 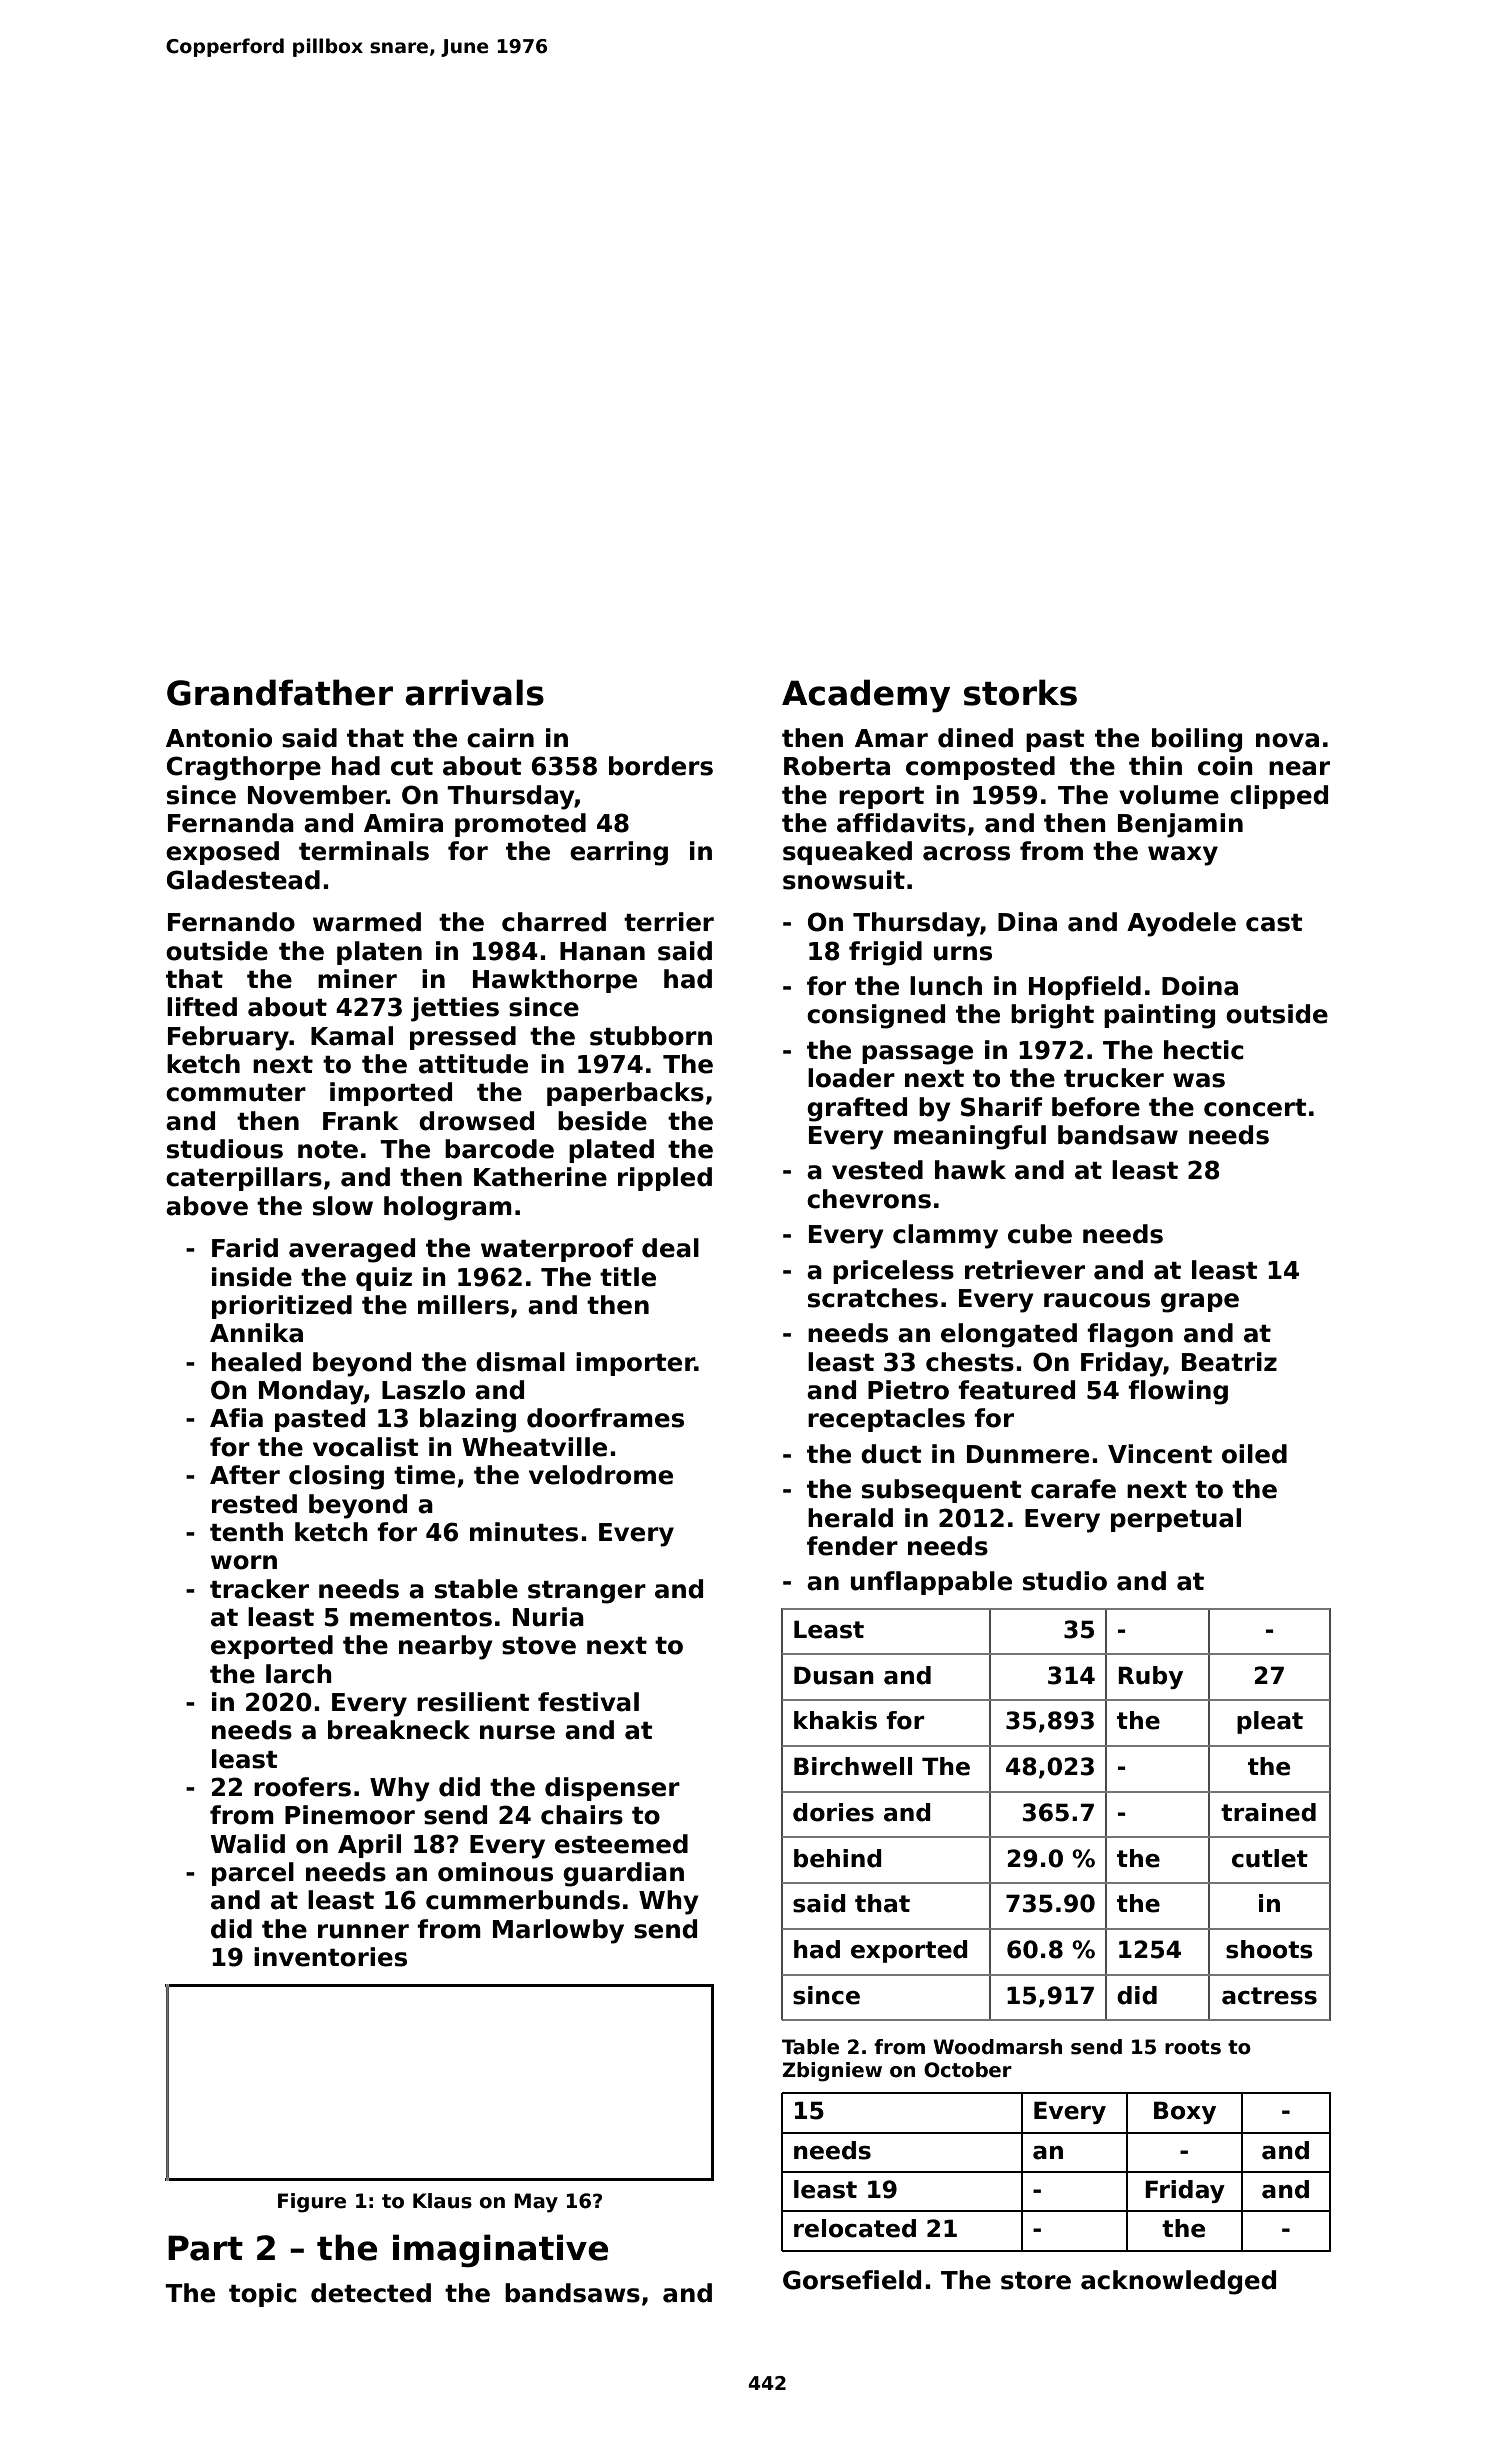 What do you see at coordinates (869, 1199) in the screenshot?
I see `chevrons` at bounding box center [869, 1199].
